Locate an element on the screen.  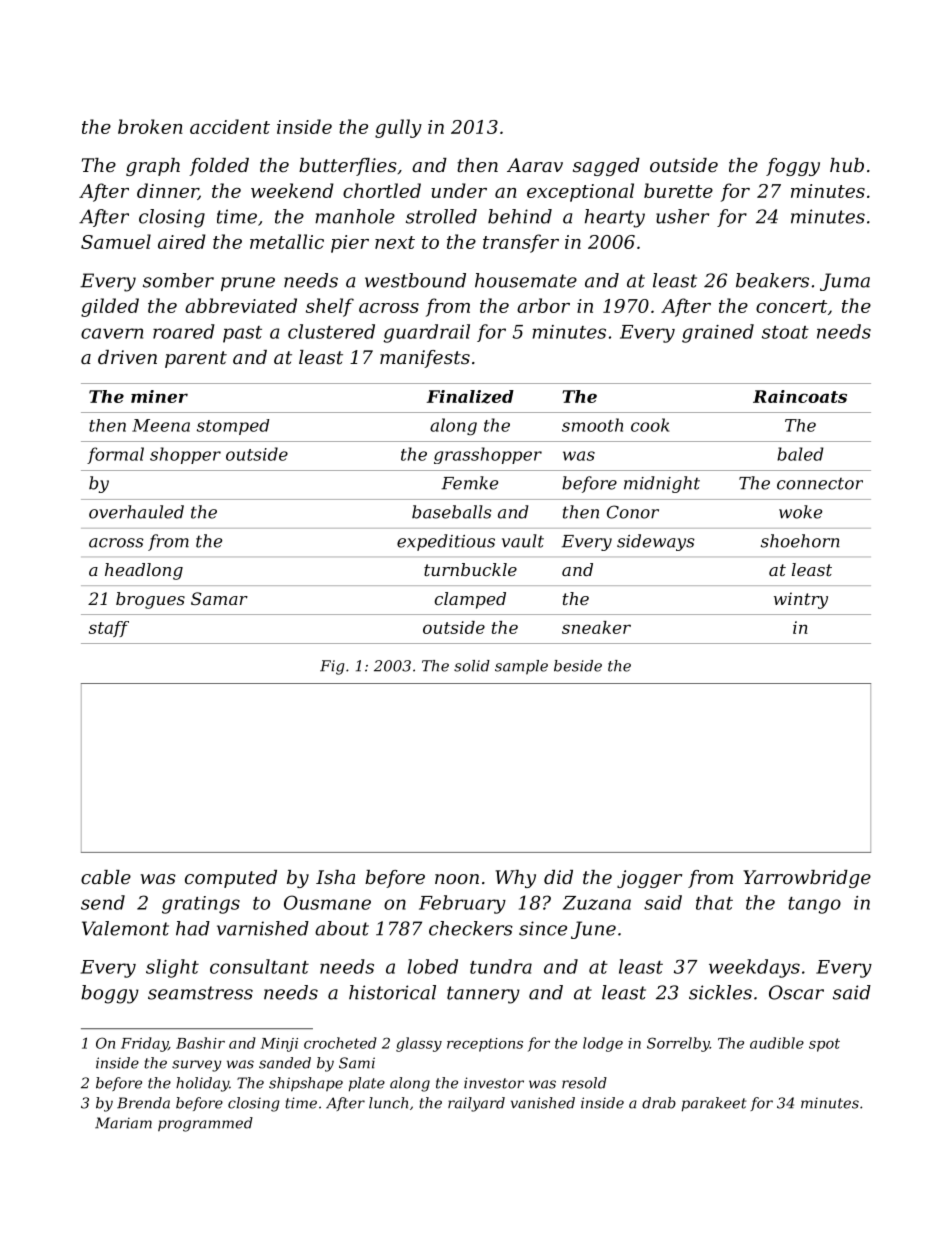
clustered is located at coordinates (331, 331).
